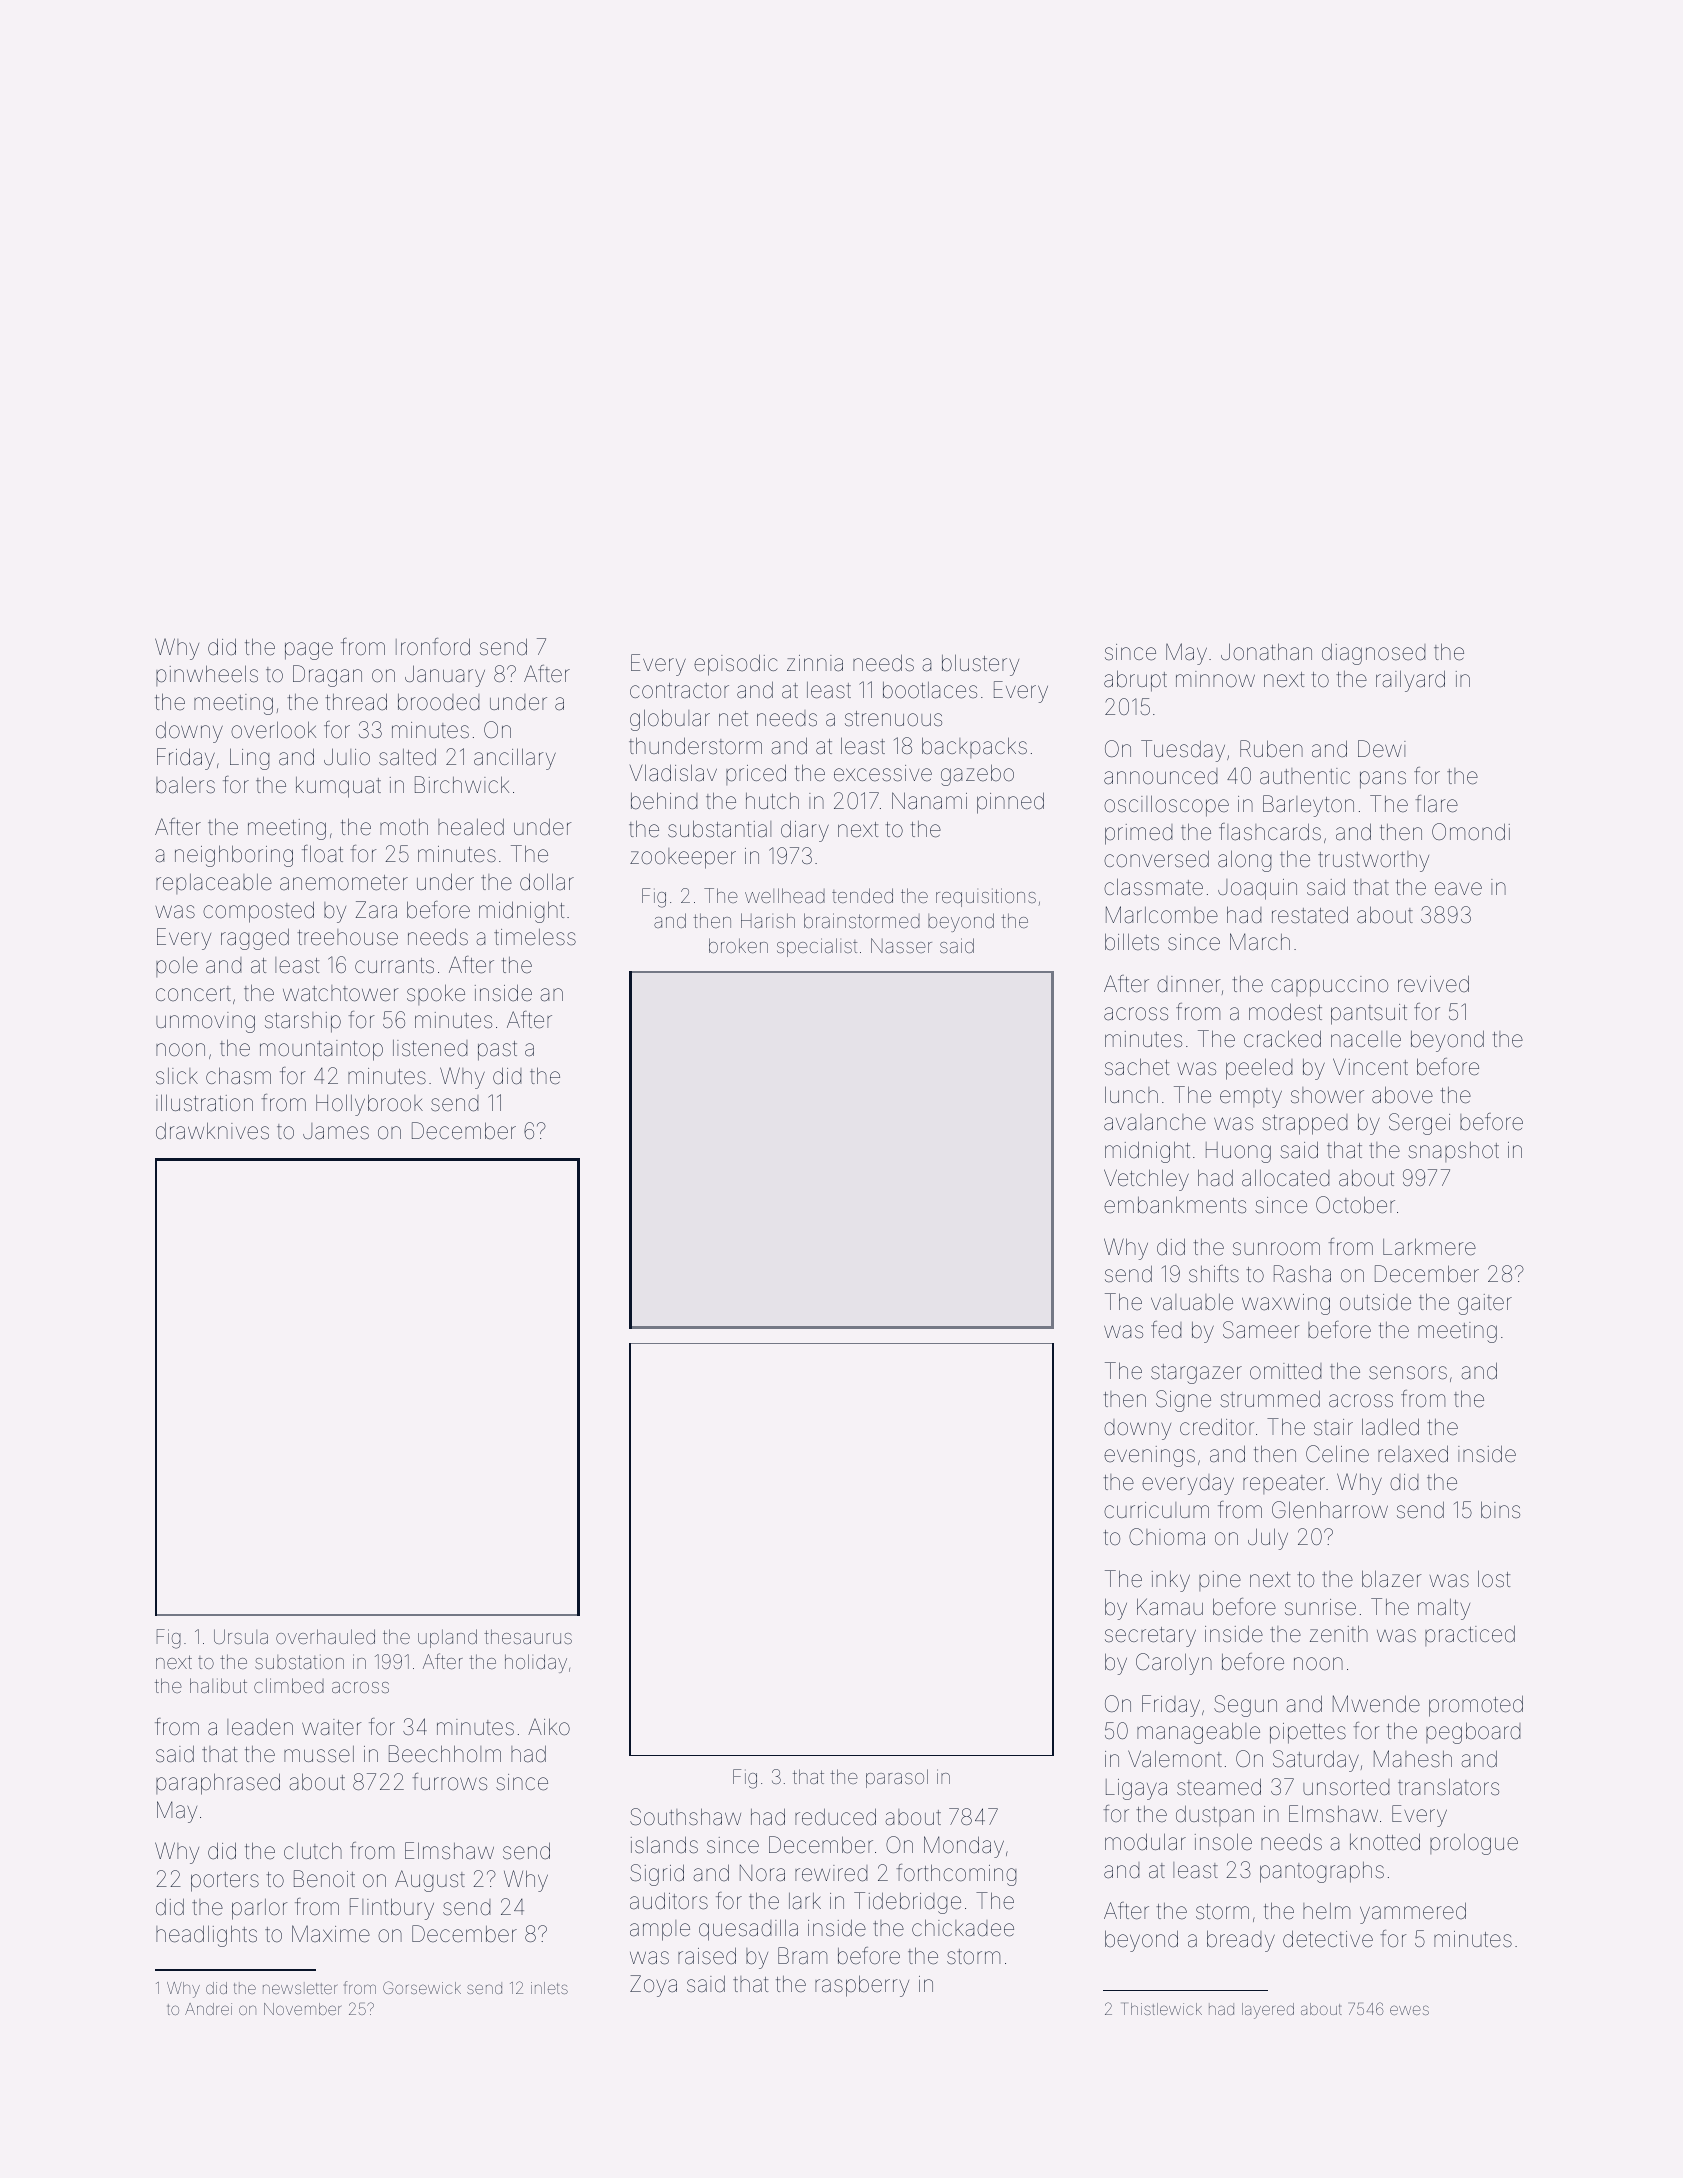  What do you see at coordinates (897, 1778) in the screenshot?
I see `parasol` at bounding box center [897, 1778].
